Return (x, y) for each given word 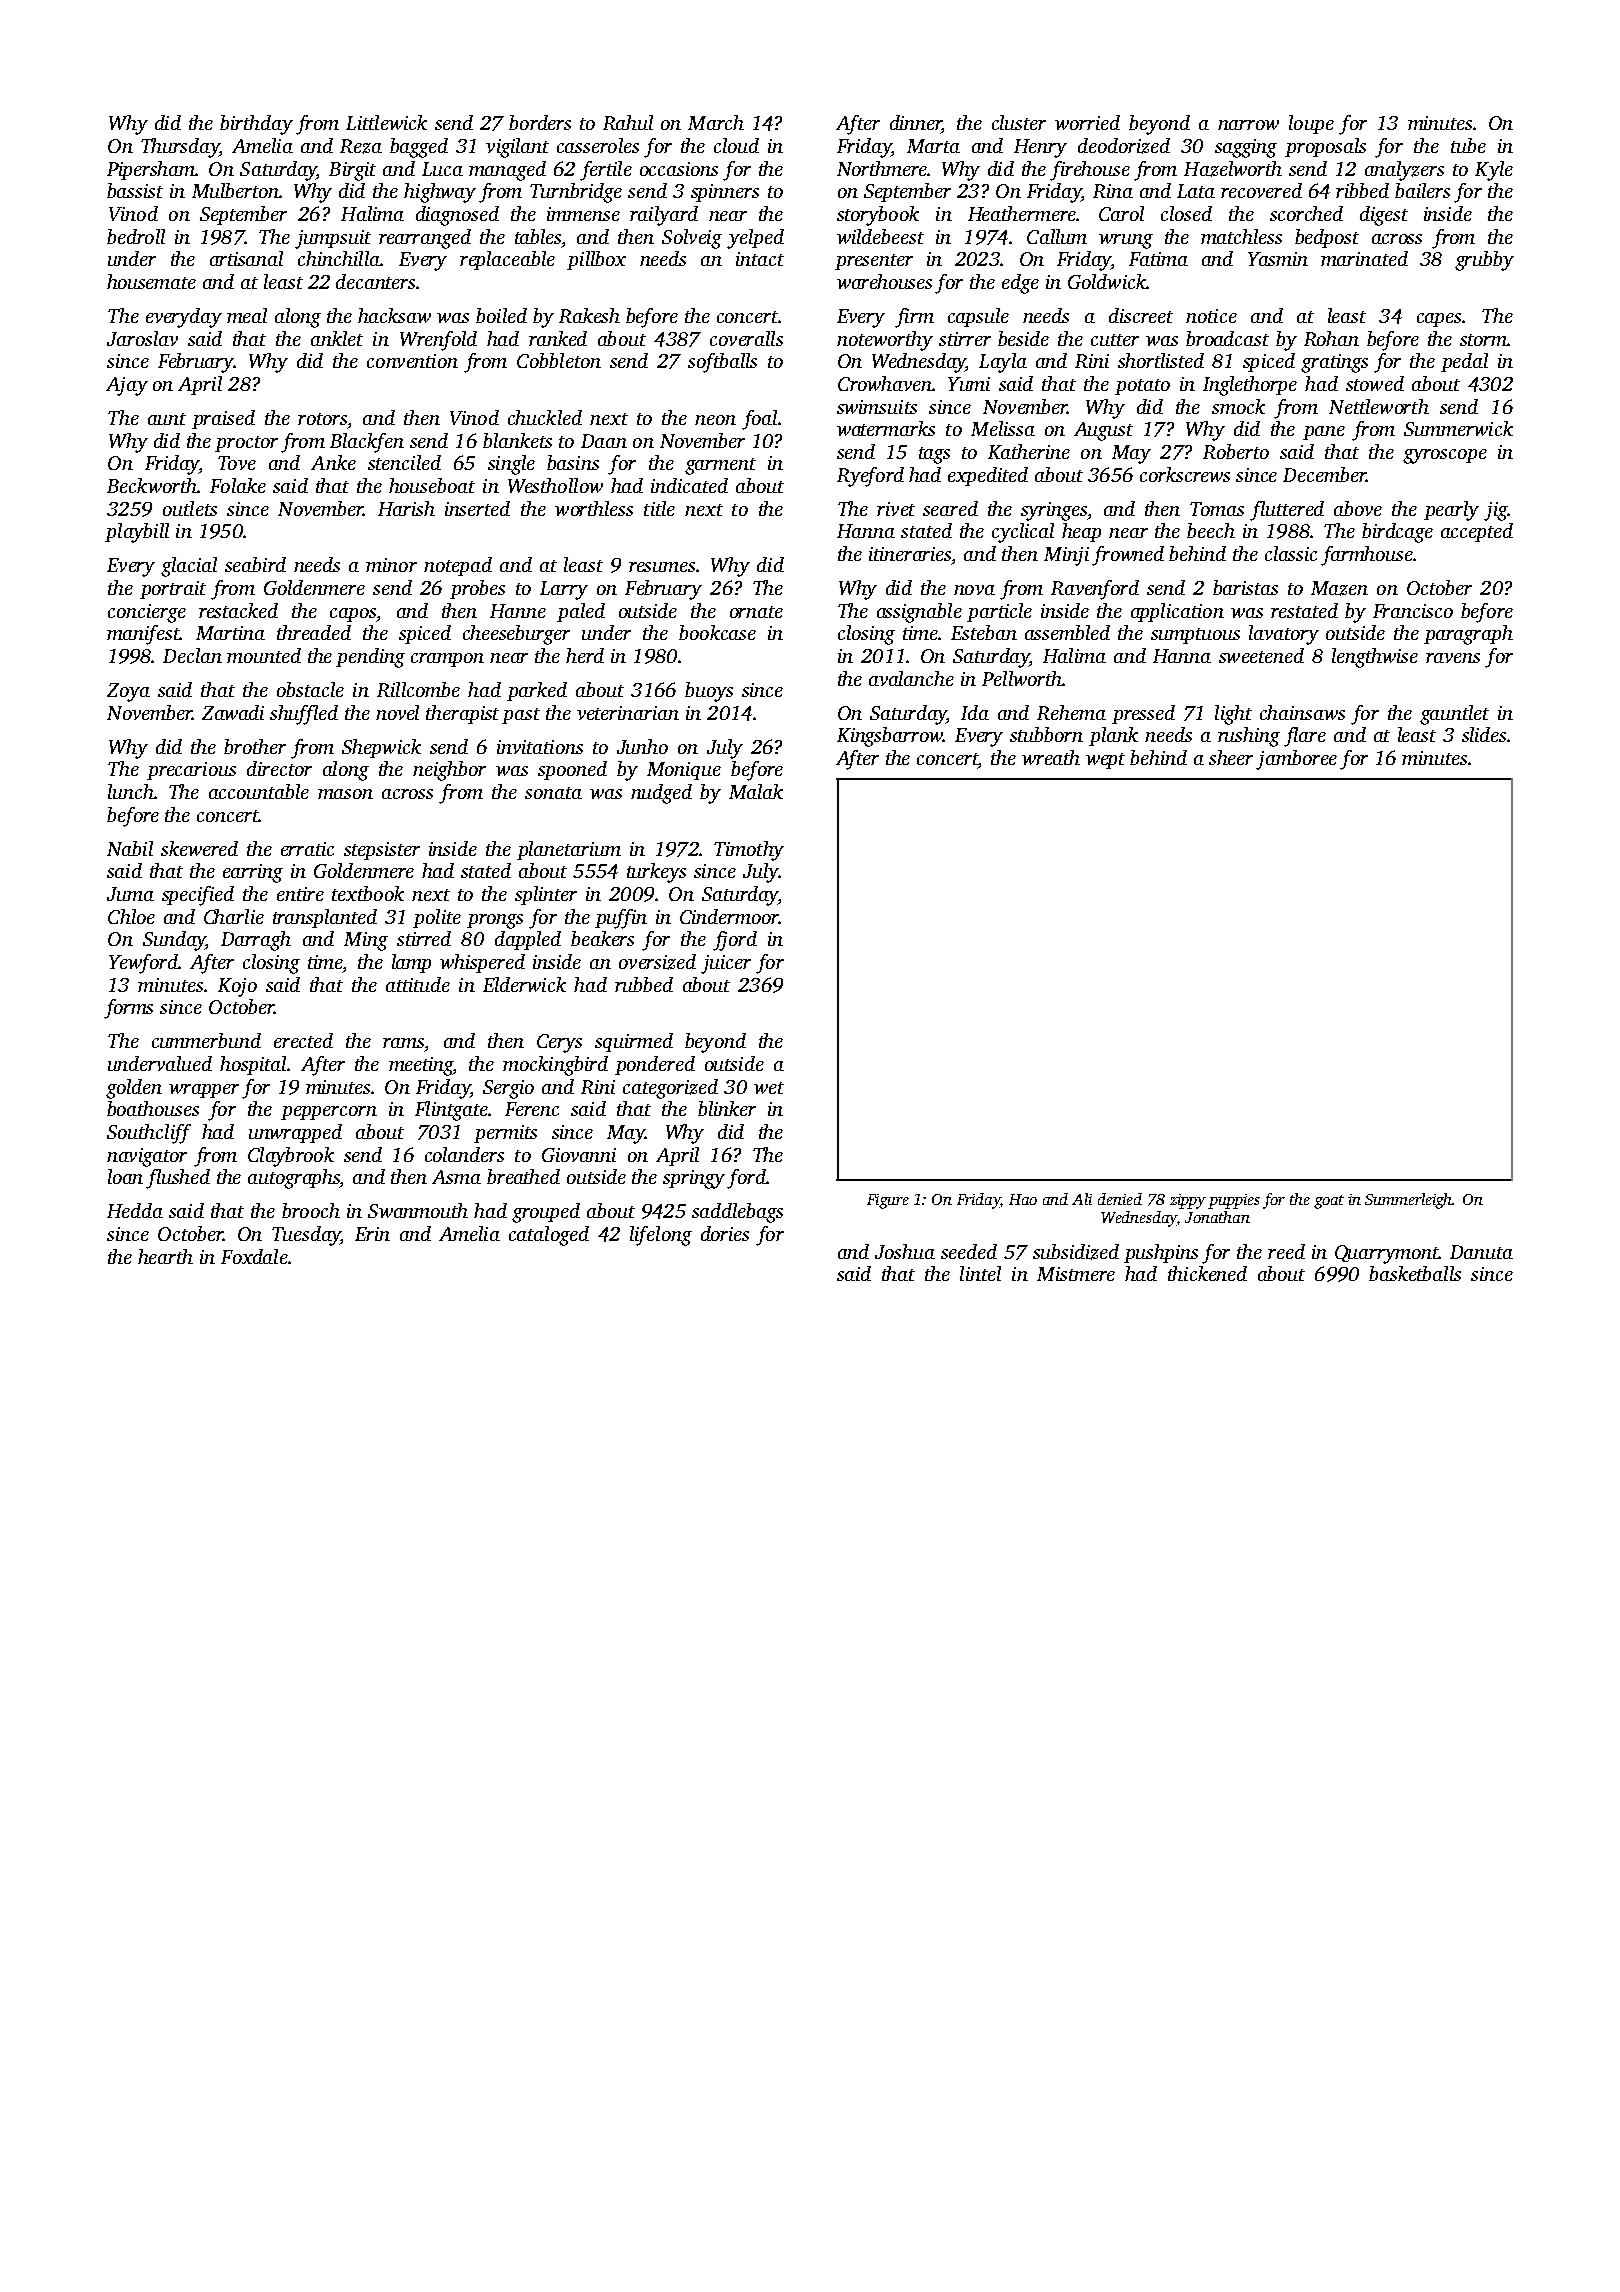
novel (397, 712)
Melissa (1003, 428)
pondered (655, 1065)
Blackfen (367, 443)
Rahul (628, 122)
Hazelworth (1233, 169)
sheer (1231, 757)
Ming (366, 941)
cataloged (549, 1236)
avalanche (911, 678)
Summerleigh (1409, 1201)
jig (1496, 511)
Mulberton (235, 190)
